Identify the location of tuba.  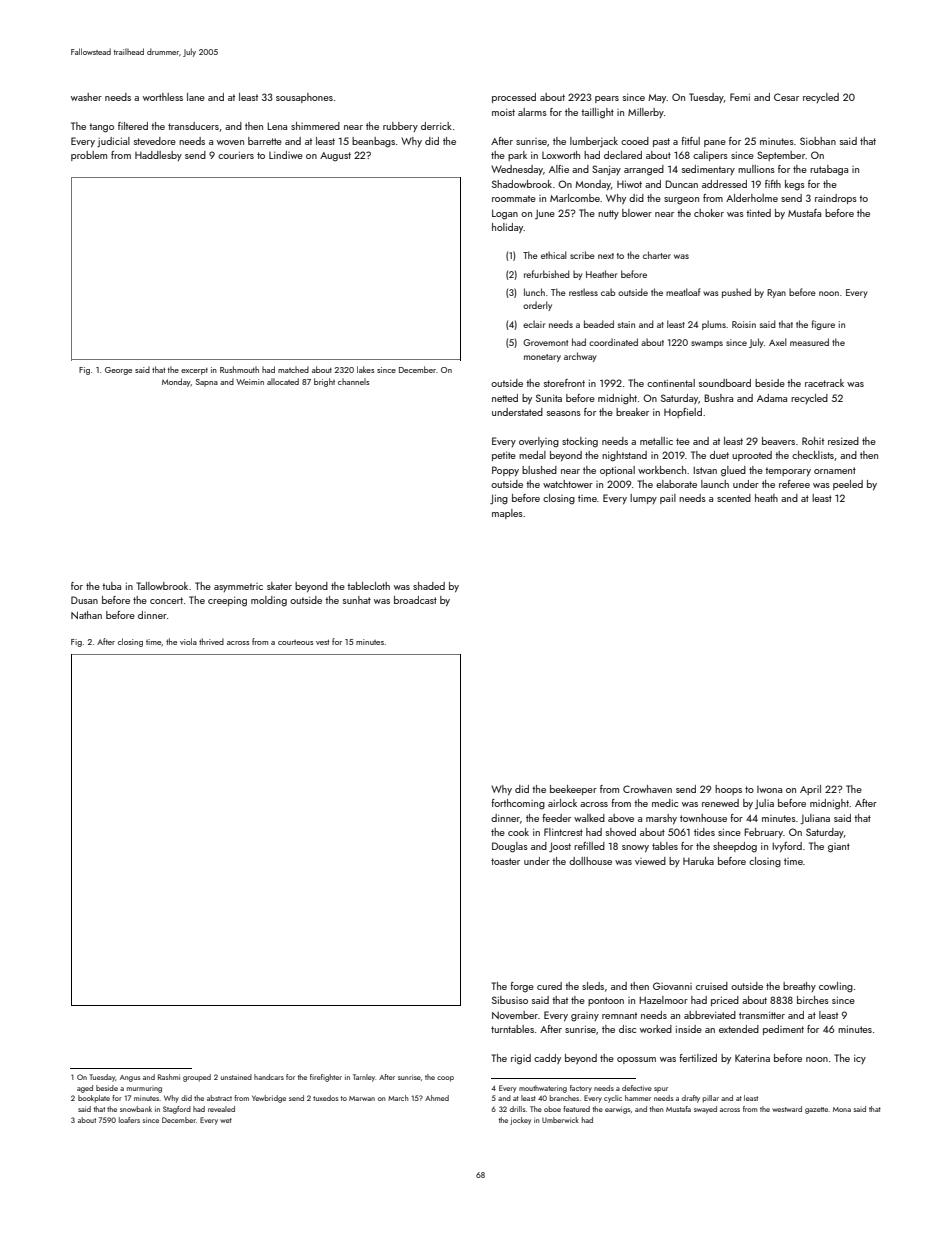
(111, 586).
